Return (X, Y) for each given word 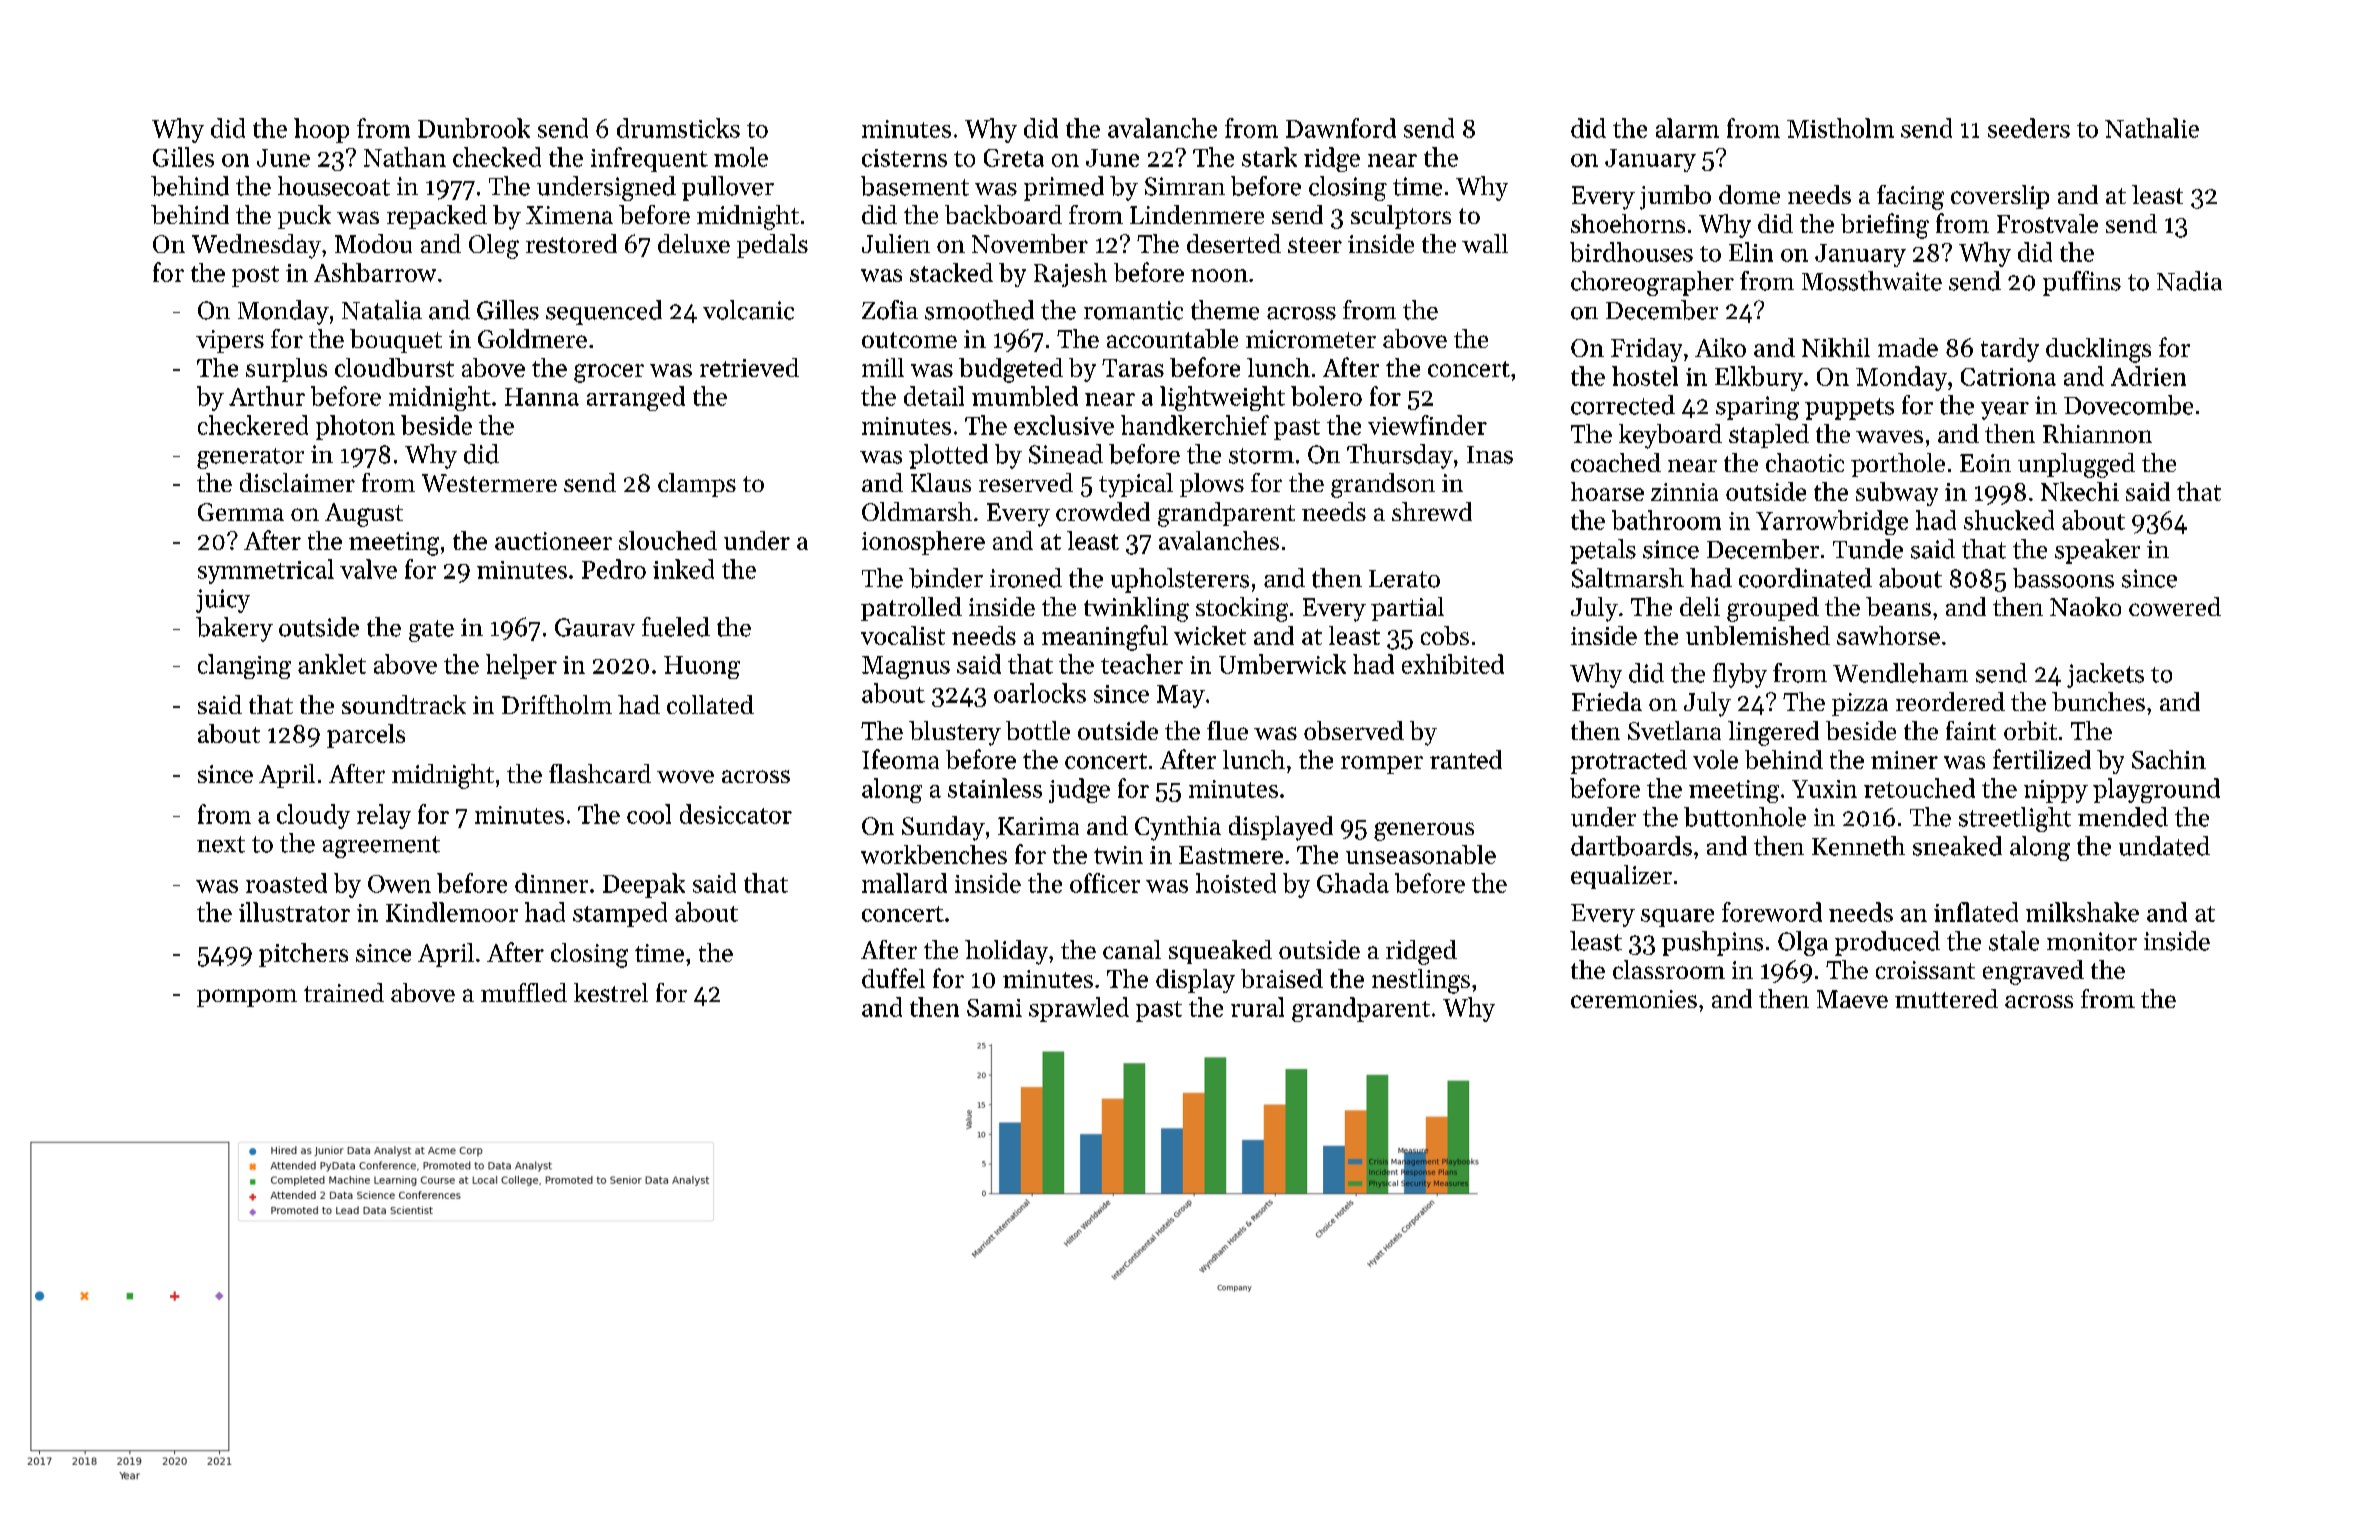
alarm (1687, 128)
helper (521, 666)
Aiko (1720, 347)
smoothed (979, 310)
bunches (2098, 701)
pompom (247, 998)
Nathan (405, 157)
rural (1257, 1007)
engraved (2033, 972)
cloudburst (394, 367)
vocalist (903, 635)
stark (1269, 157)
